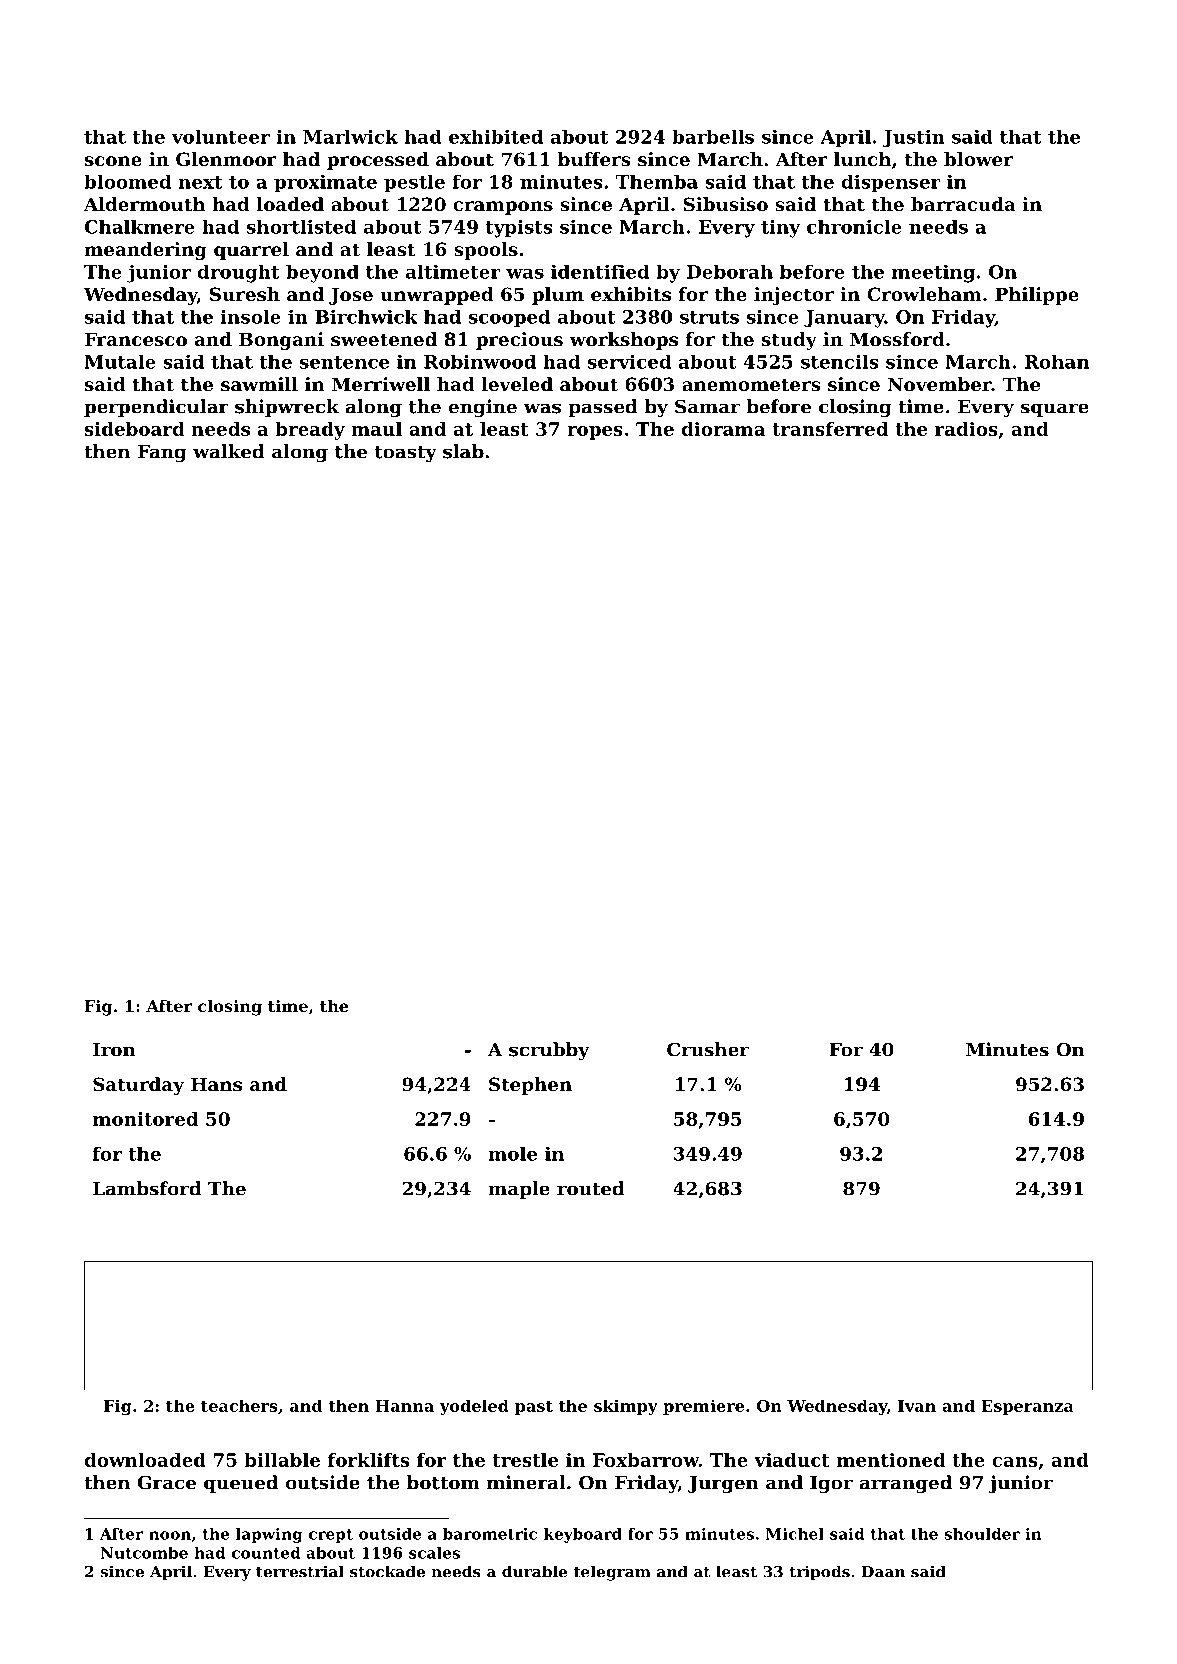 The width and height of the page is (1177, 1664). Describe the element at coordinates (1028, 1407) in the page. I see `Esperanza` at that location.
